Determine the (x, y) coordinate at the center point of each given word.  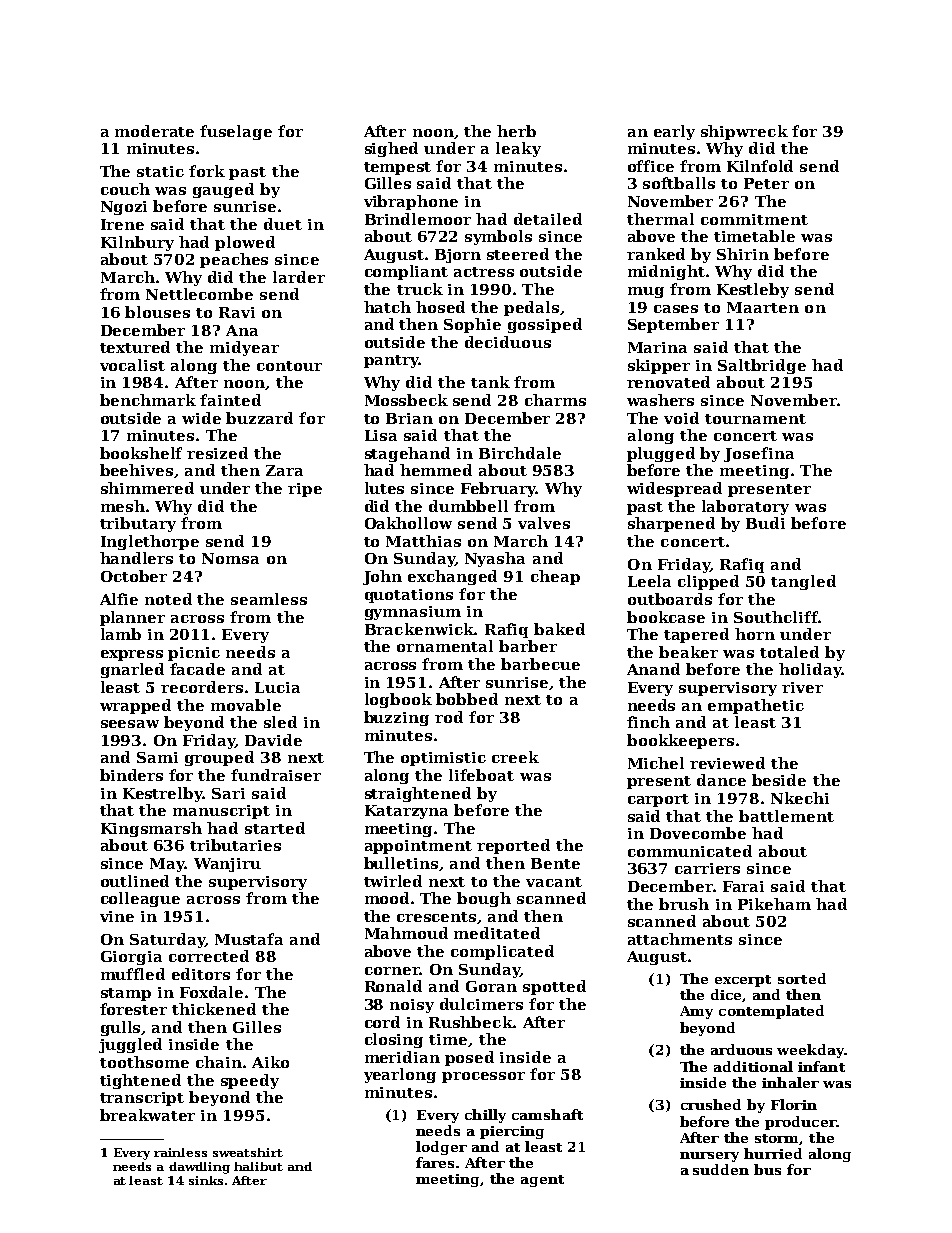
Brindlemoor (418, 219)
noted (168, 599)
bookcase (666, 617)
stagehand (407, 454)
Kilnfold (760, 166)
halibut (258, 1166)
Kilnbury (137, 243)
